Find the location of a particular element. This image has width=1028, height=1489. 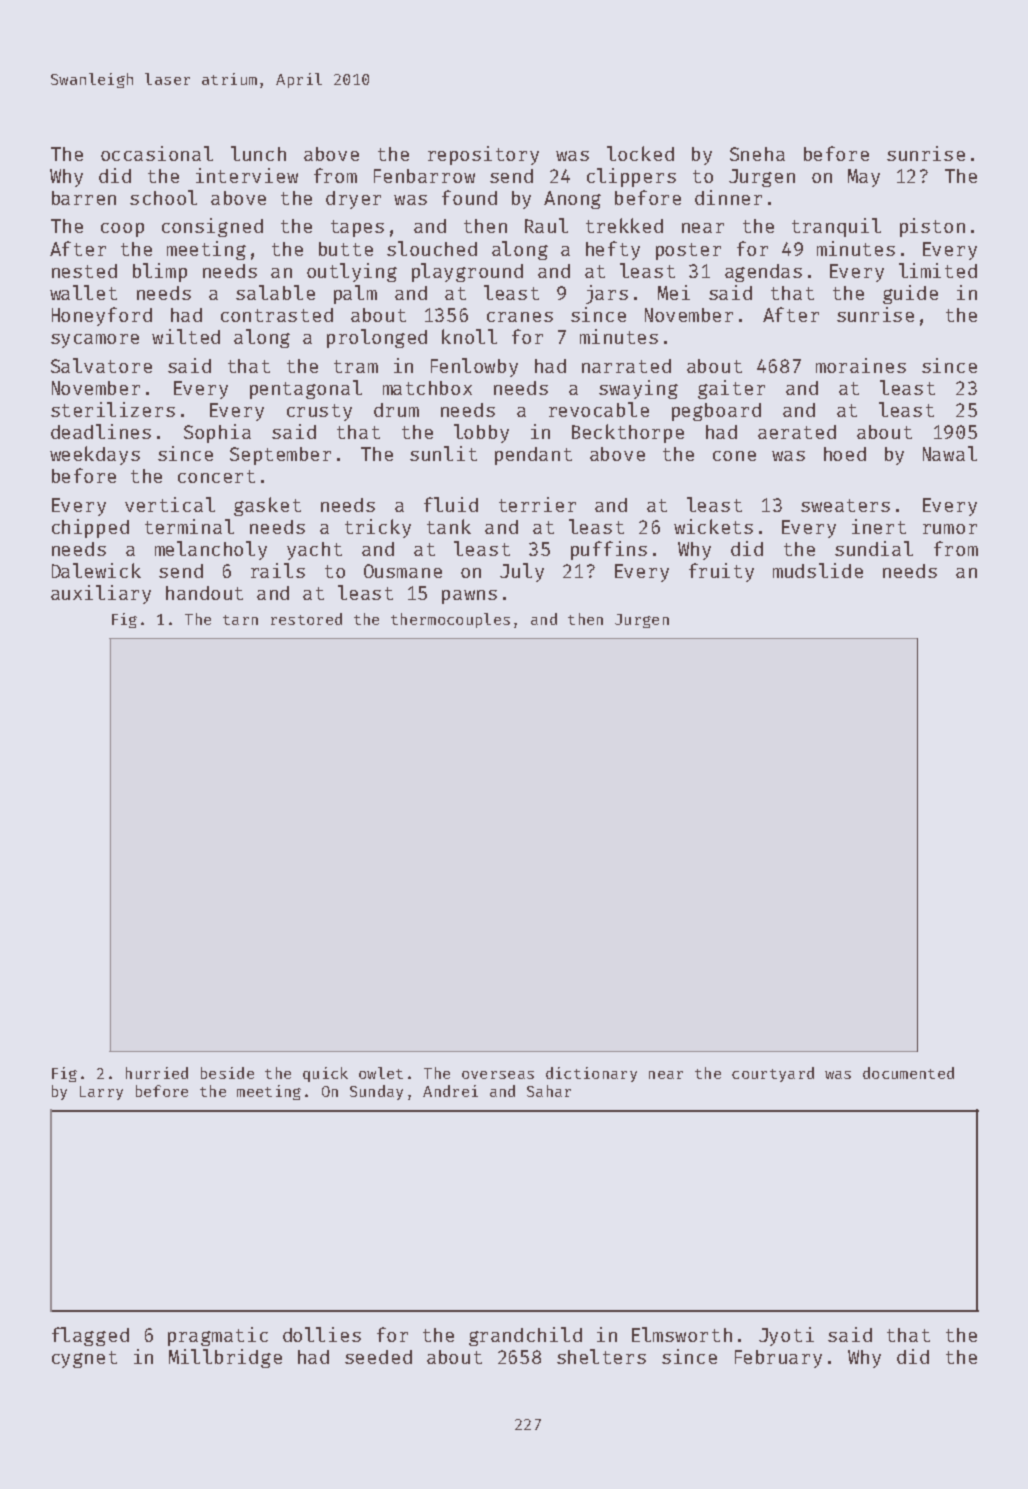

guide is located at coordinates (910, 294).
